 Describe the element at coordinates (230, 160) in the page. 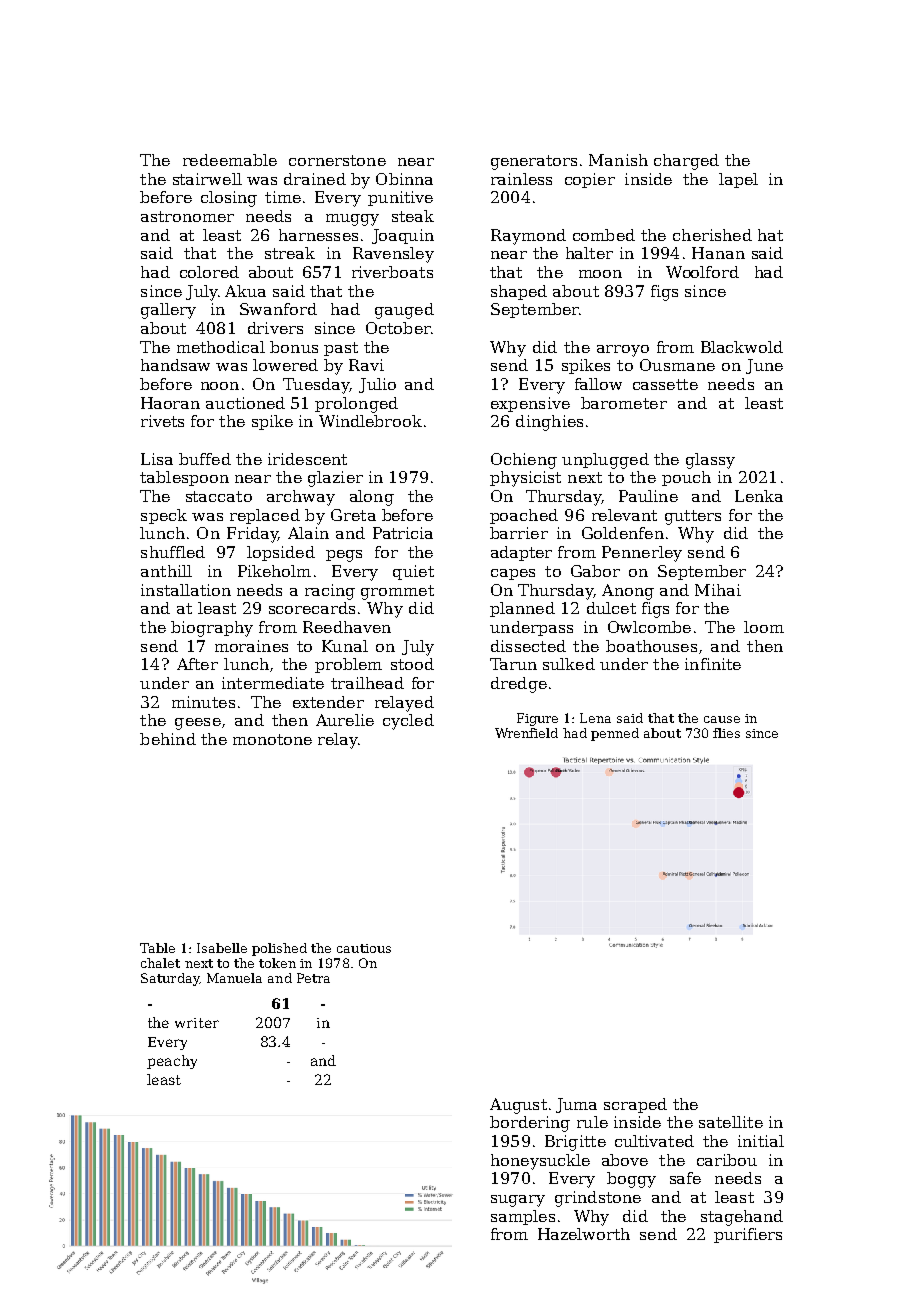

I see `redeemable` at that location.
